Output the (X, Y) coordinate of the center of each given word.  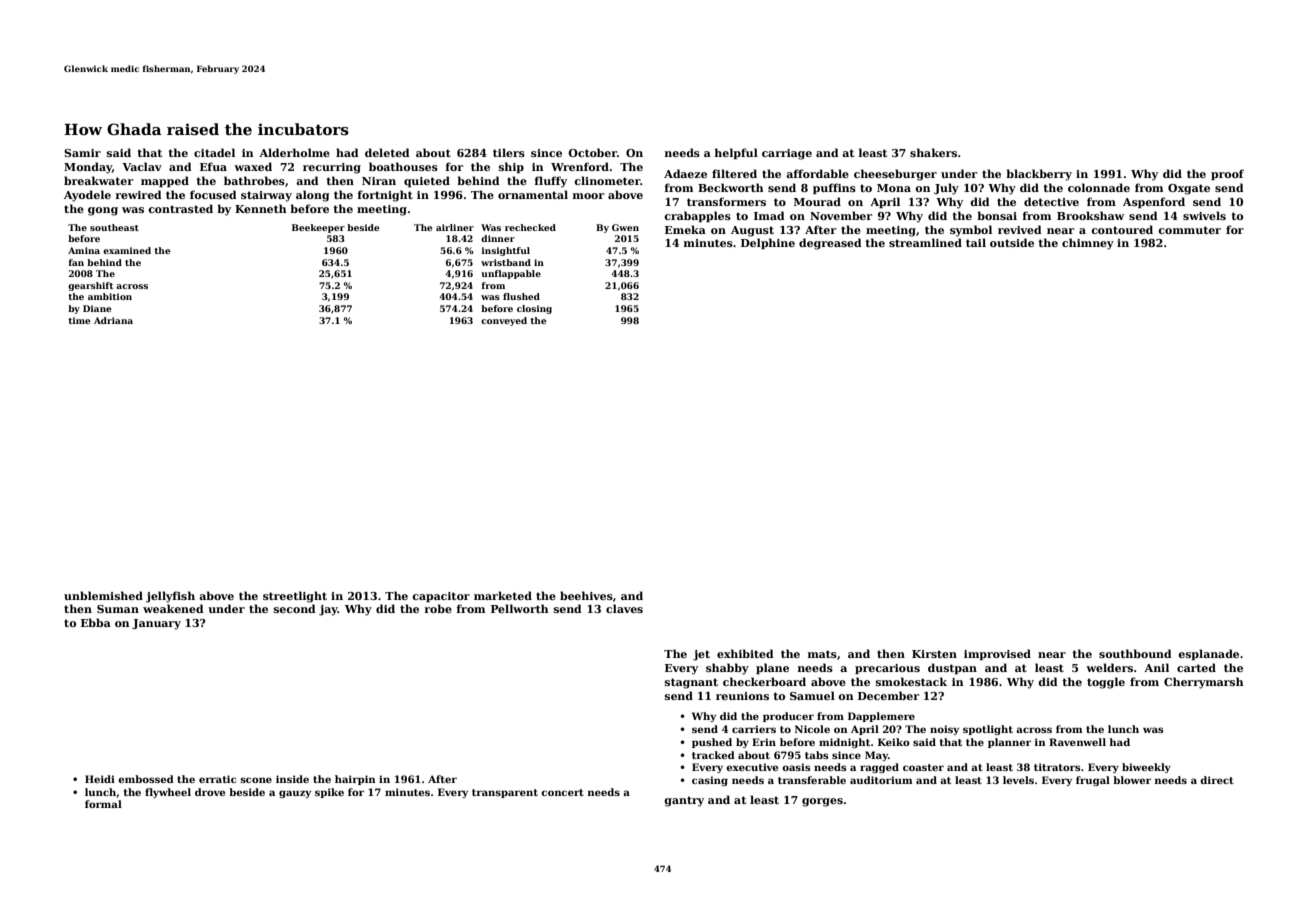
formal (103, 804)
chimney (1088, 244)
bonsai (997, 215)
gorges (822, 802)
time (79, 320)
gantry (684, 801)
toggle (1106, 683)
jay (328, 610)
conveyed (504, 321)
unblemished (103, 595)
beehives (586, 595)
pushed (712, 743)
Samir (82, 153)
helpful (736, 153)
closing (534, 309)
